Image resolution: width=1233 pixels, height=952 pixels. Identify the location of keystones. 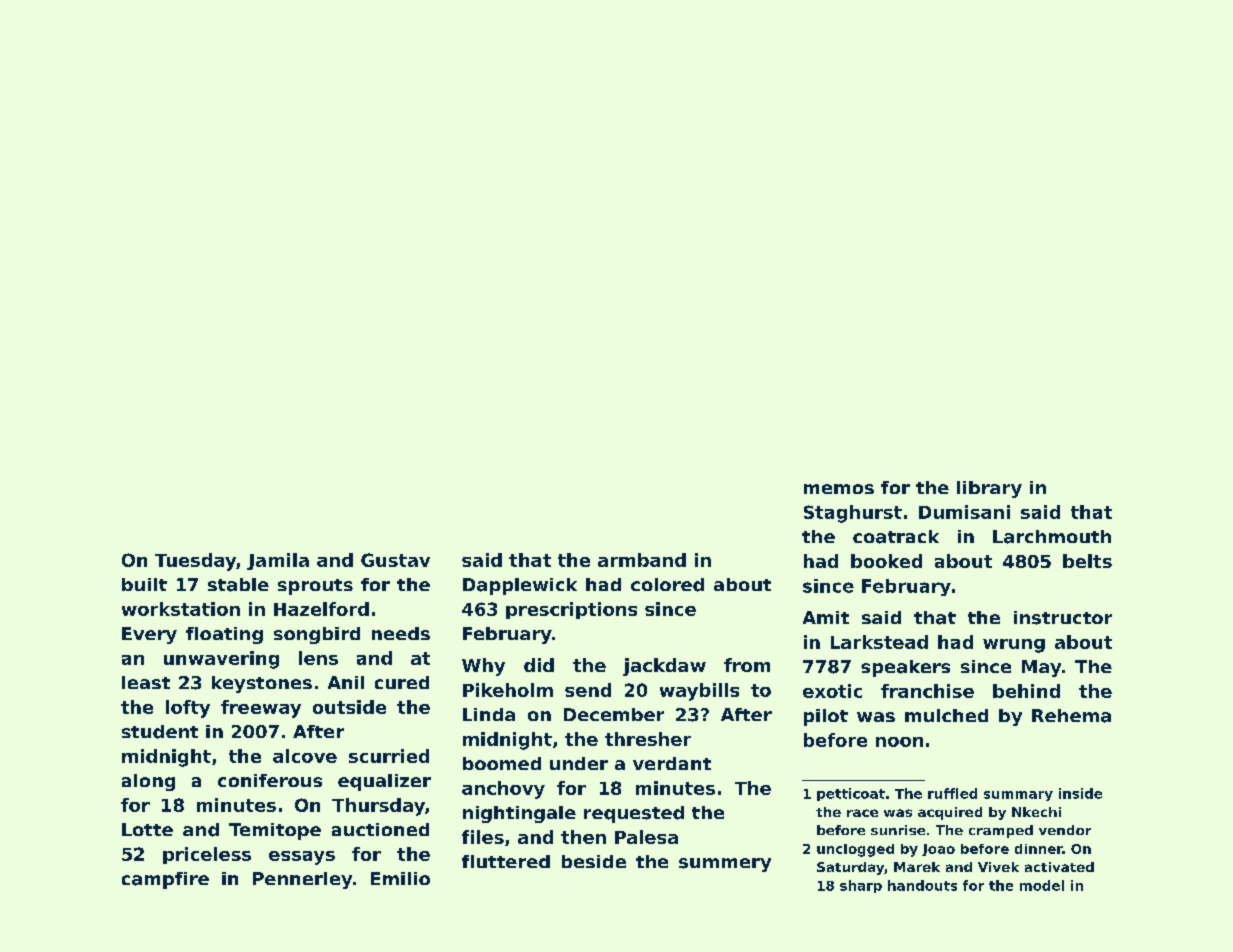
(262, 684).
